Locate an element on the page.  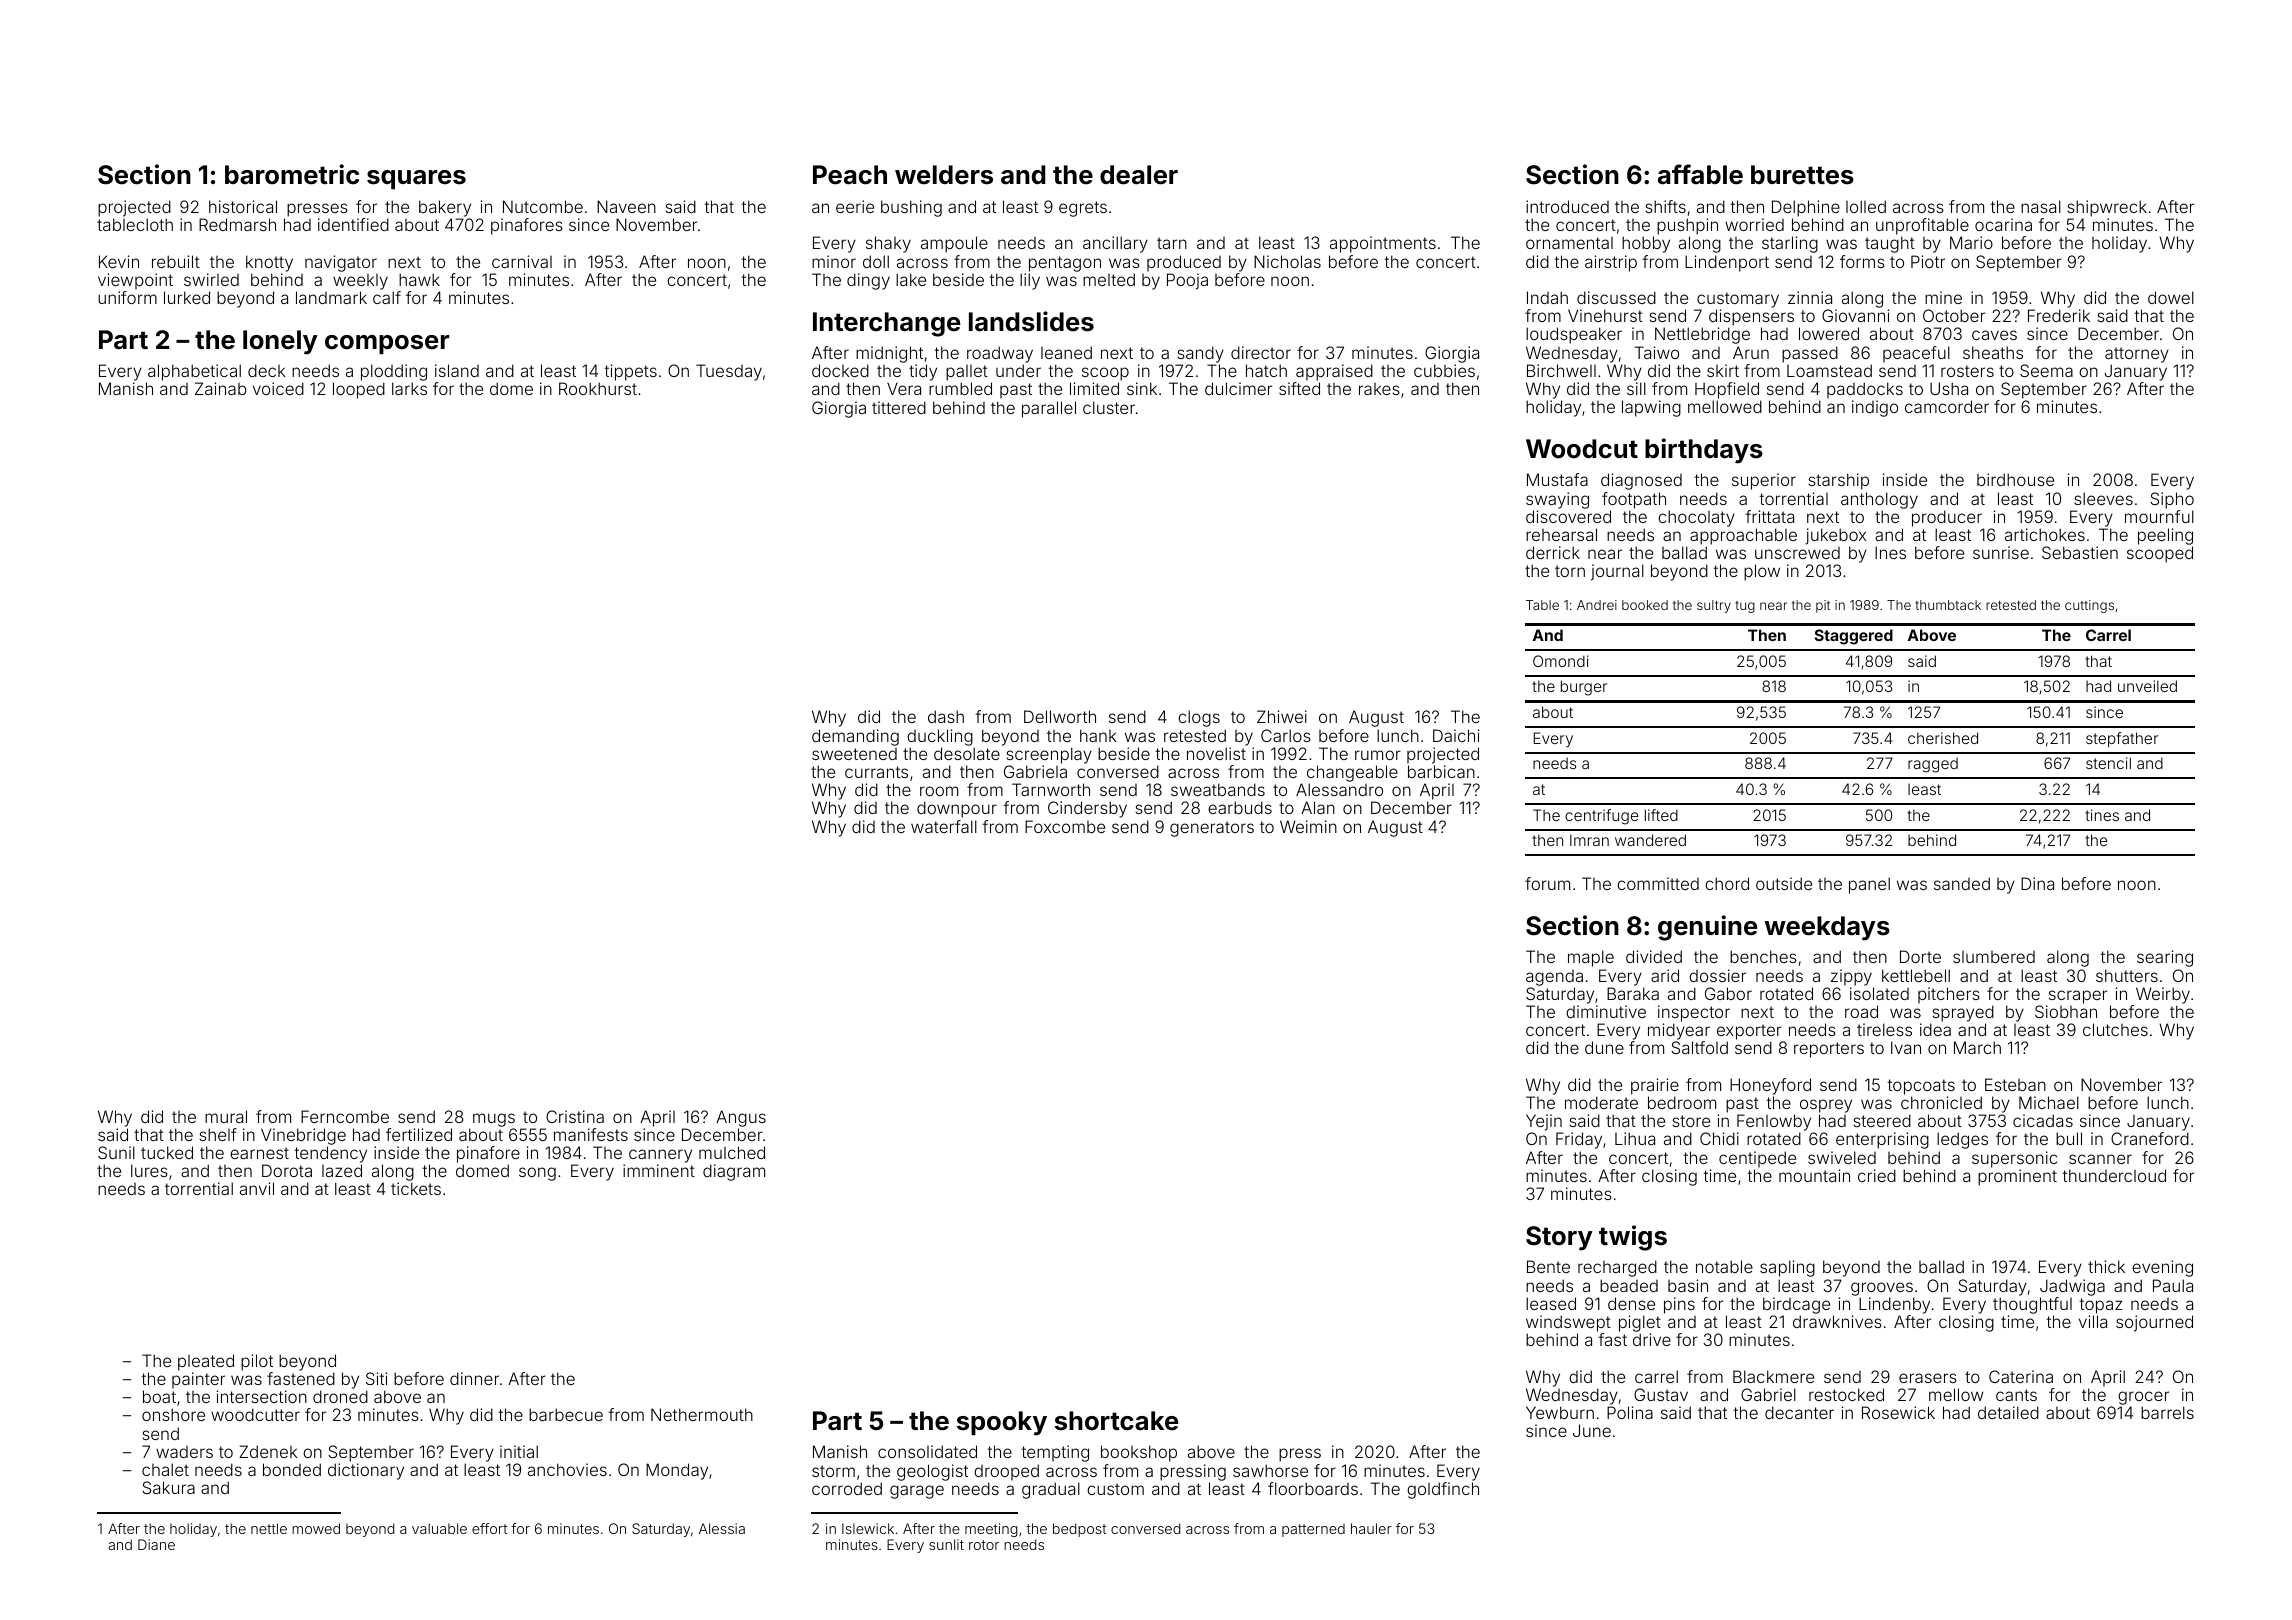
forum is located at coordinates (1547, 883).
